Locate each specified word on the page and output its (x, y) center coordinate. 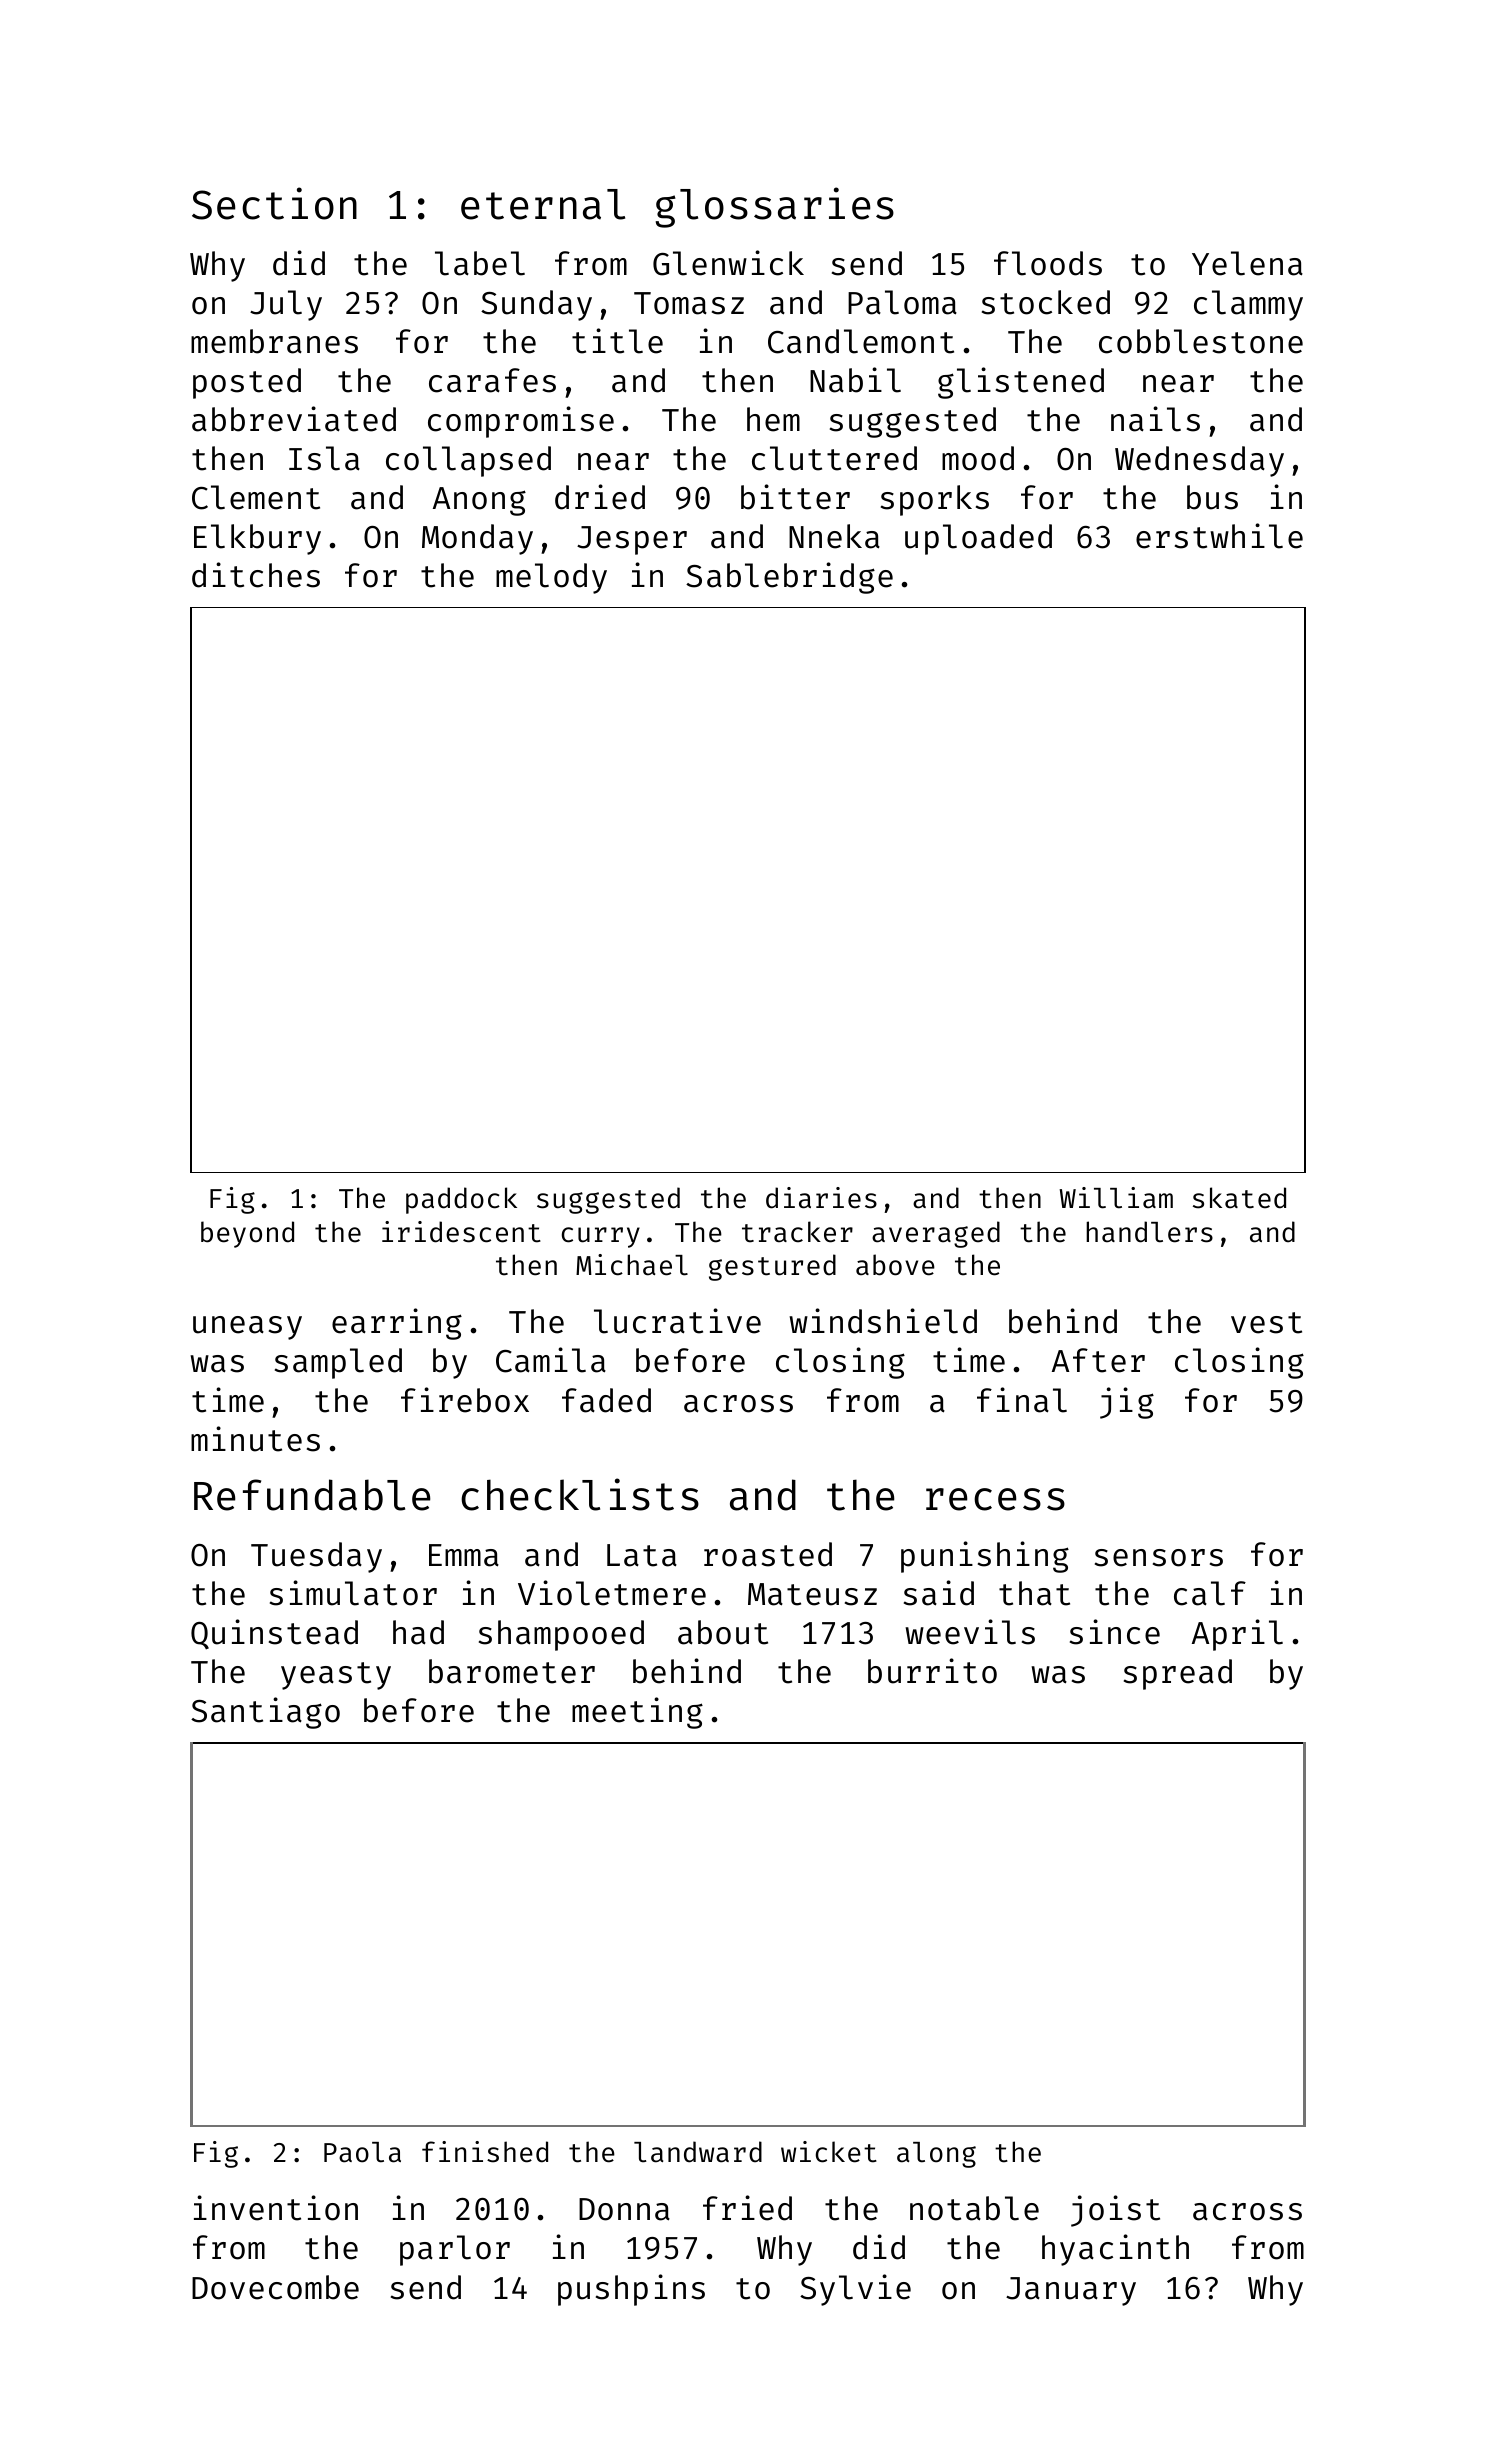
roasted (768, 1554)
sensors (1159, 1558)
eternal (543, 204)
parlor (455, 2250)
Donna (624, 2209)
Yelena (1247, 263)
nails (1155, 419)
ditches (256, 575)
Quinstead (274, 1634)
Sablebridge (789, 578)
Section (274, 203)
